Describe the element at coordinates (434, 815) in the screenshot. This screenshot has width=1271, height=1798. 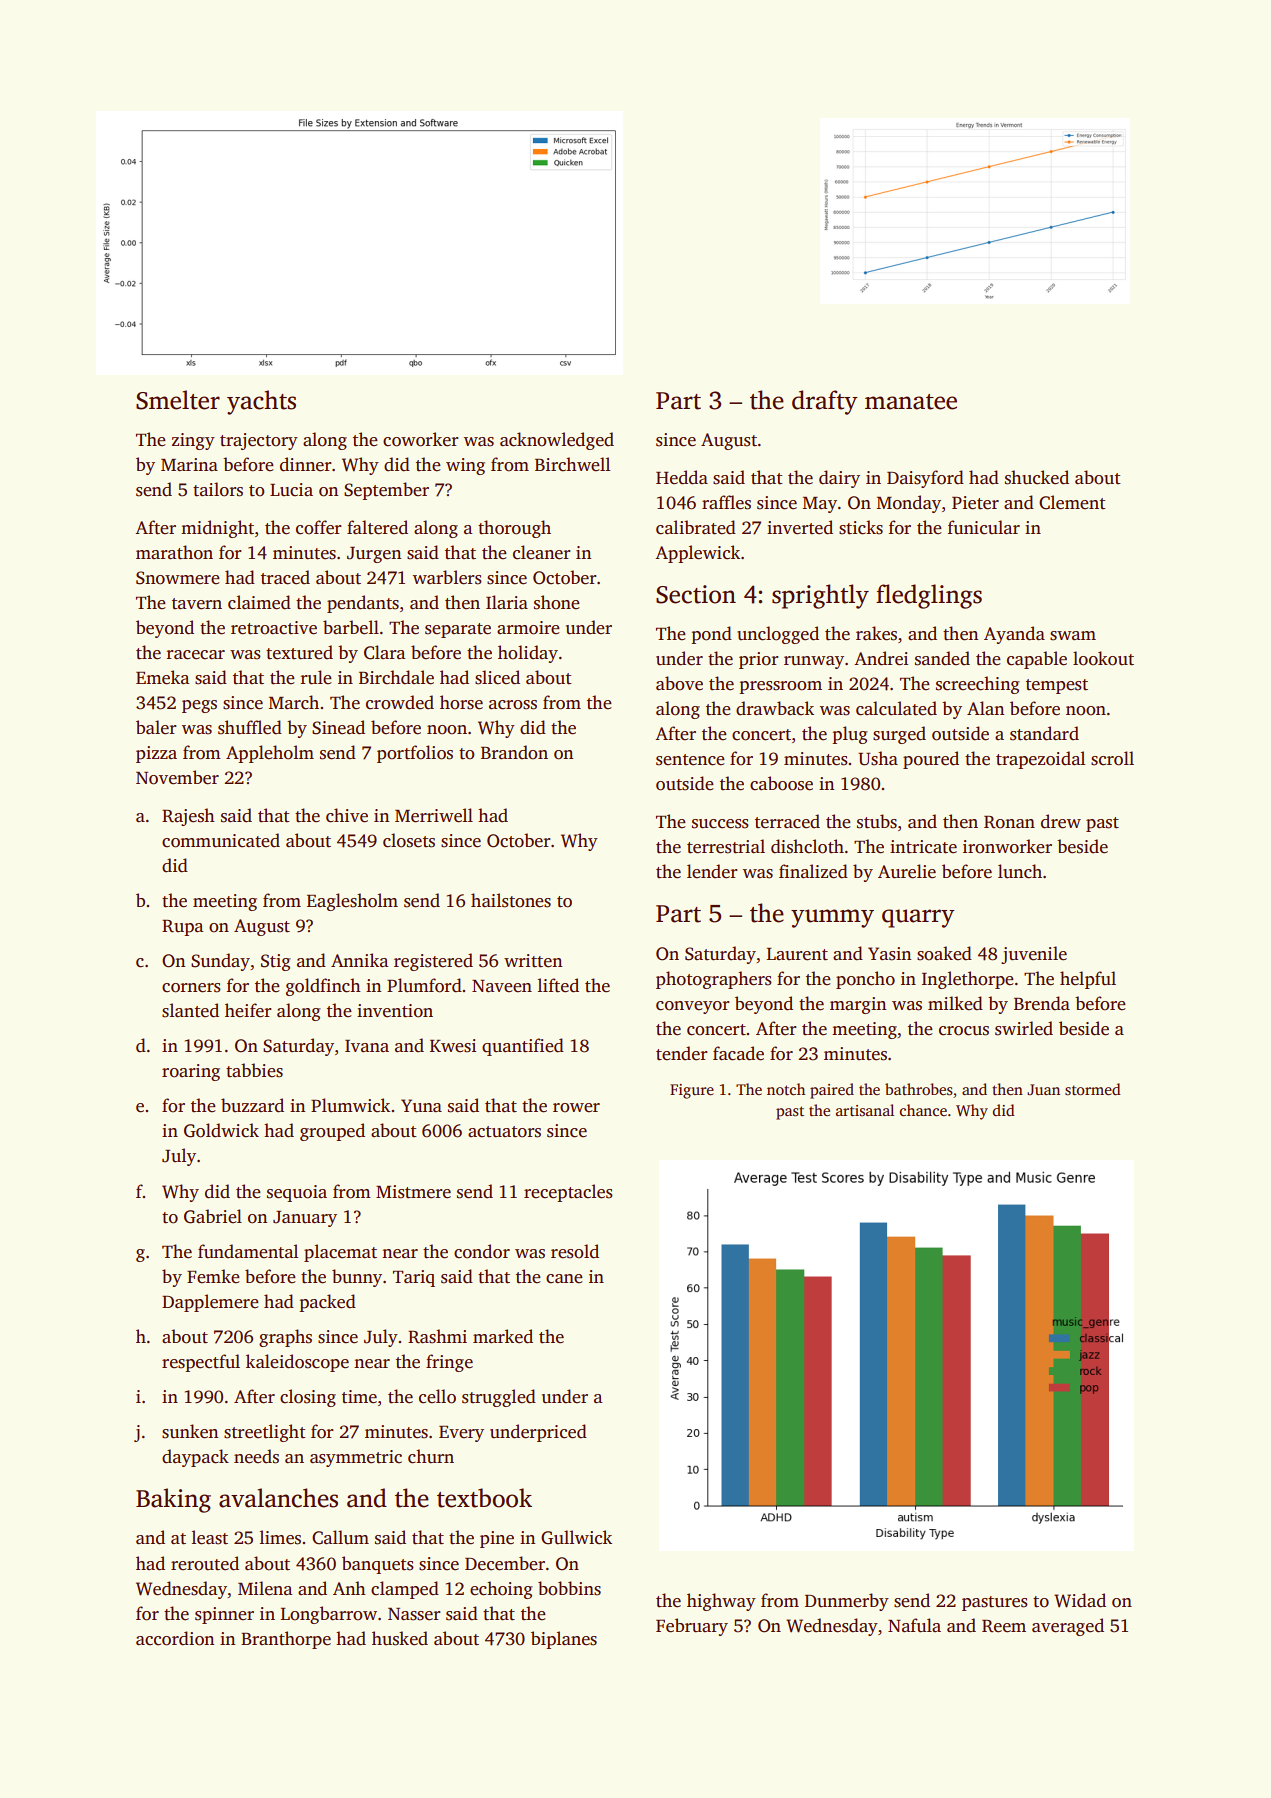
I see `Merriwell` at that location.
